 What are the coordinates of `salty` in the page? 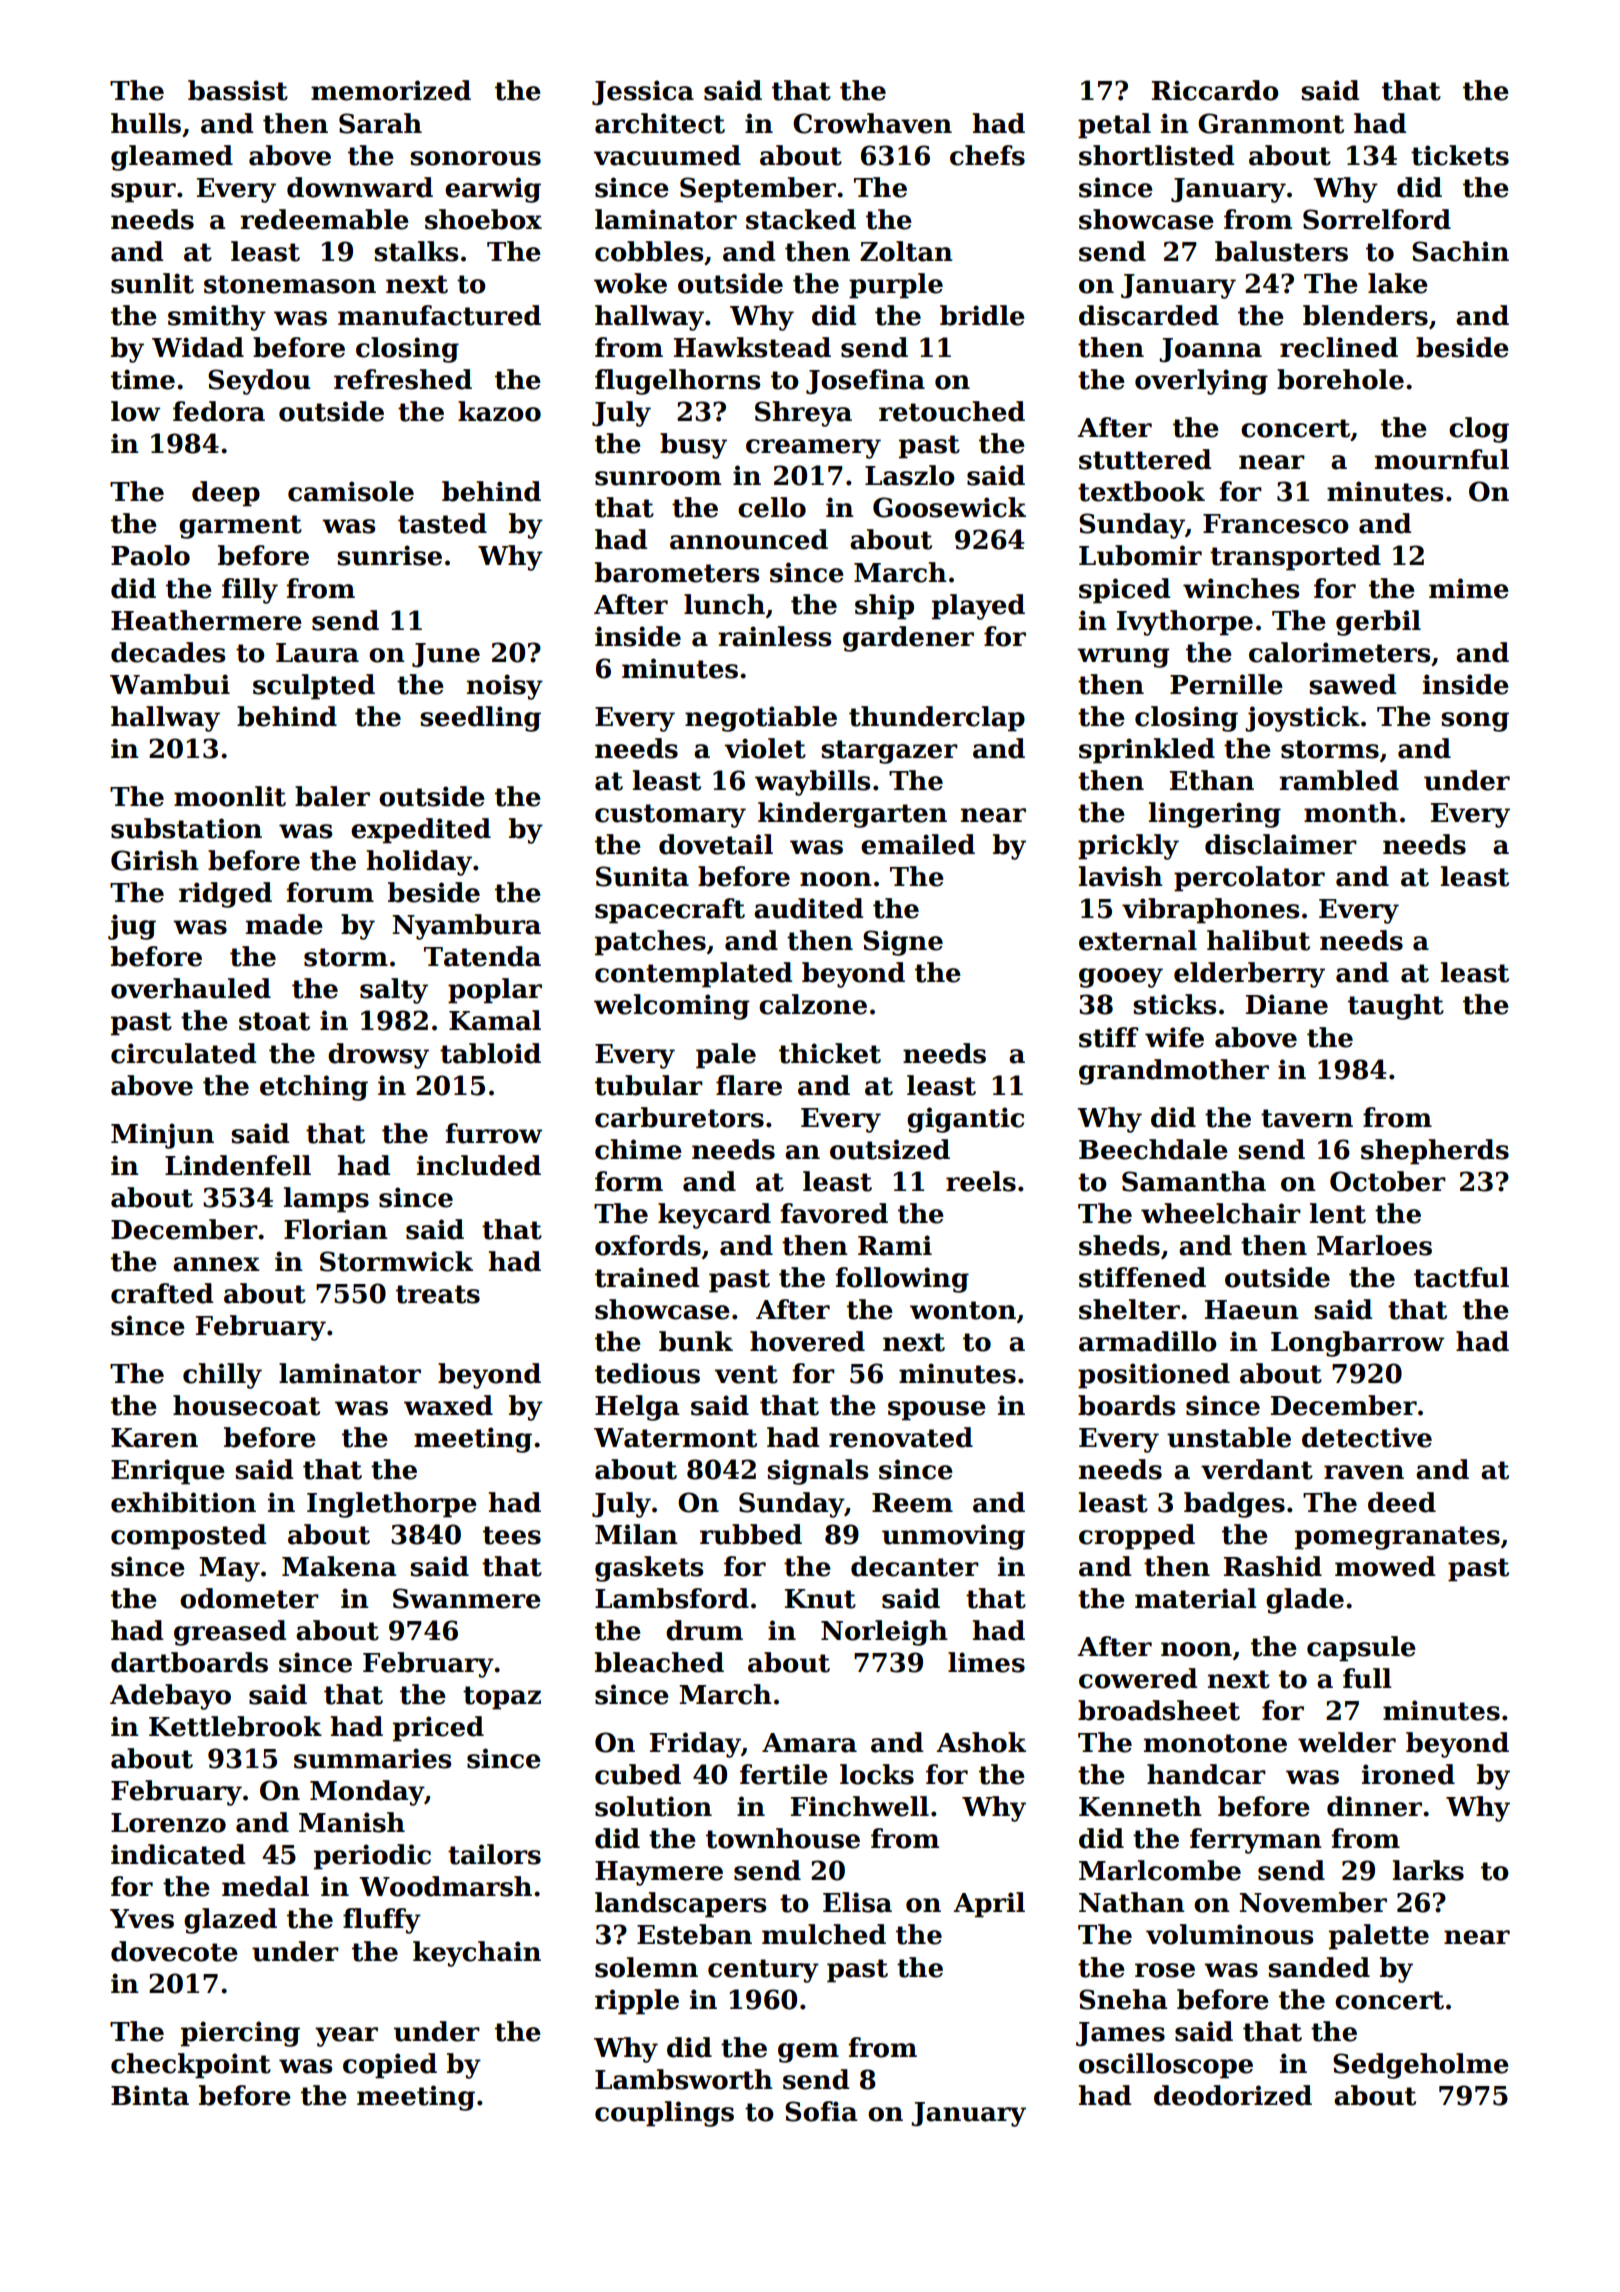 It's located at (394, 991).
